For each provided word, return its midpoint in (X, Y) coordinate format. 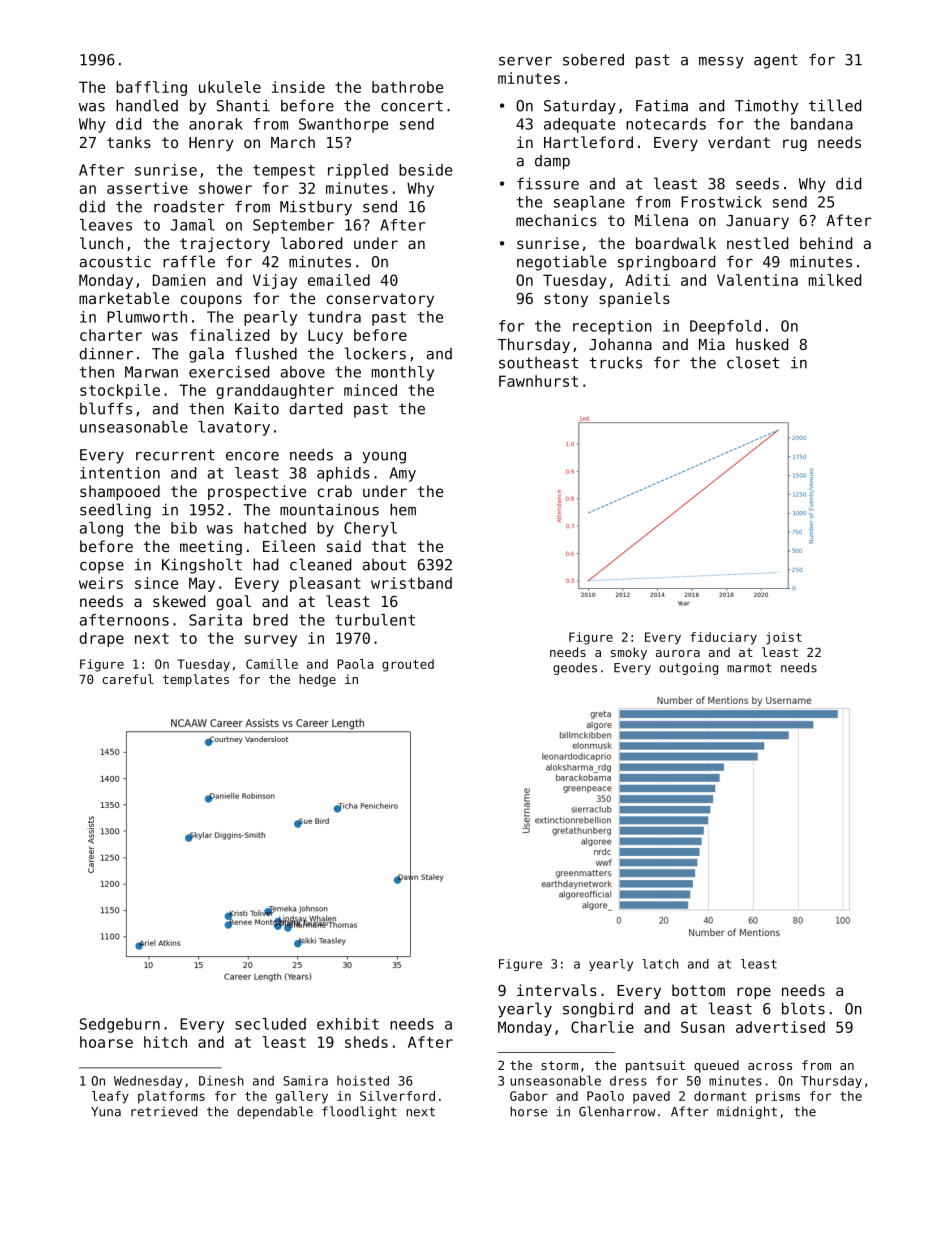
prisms (778, 1097)
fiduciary (723, 638)
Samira (305, 1081)
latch (660, 964)
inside (298, 87)
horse (528, 1111)
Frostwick (721, 202)
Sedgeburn (120, 1025)
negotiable (561, 263)
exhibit (348, 1024)
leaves (106, 225)
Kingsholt (202, 566)
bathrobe (407, 87)
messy (721, 63)
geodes (575, 668)
